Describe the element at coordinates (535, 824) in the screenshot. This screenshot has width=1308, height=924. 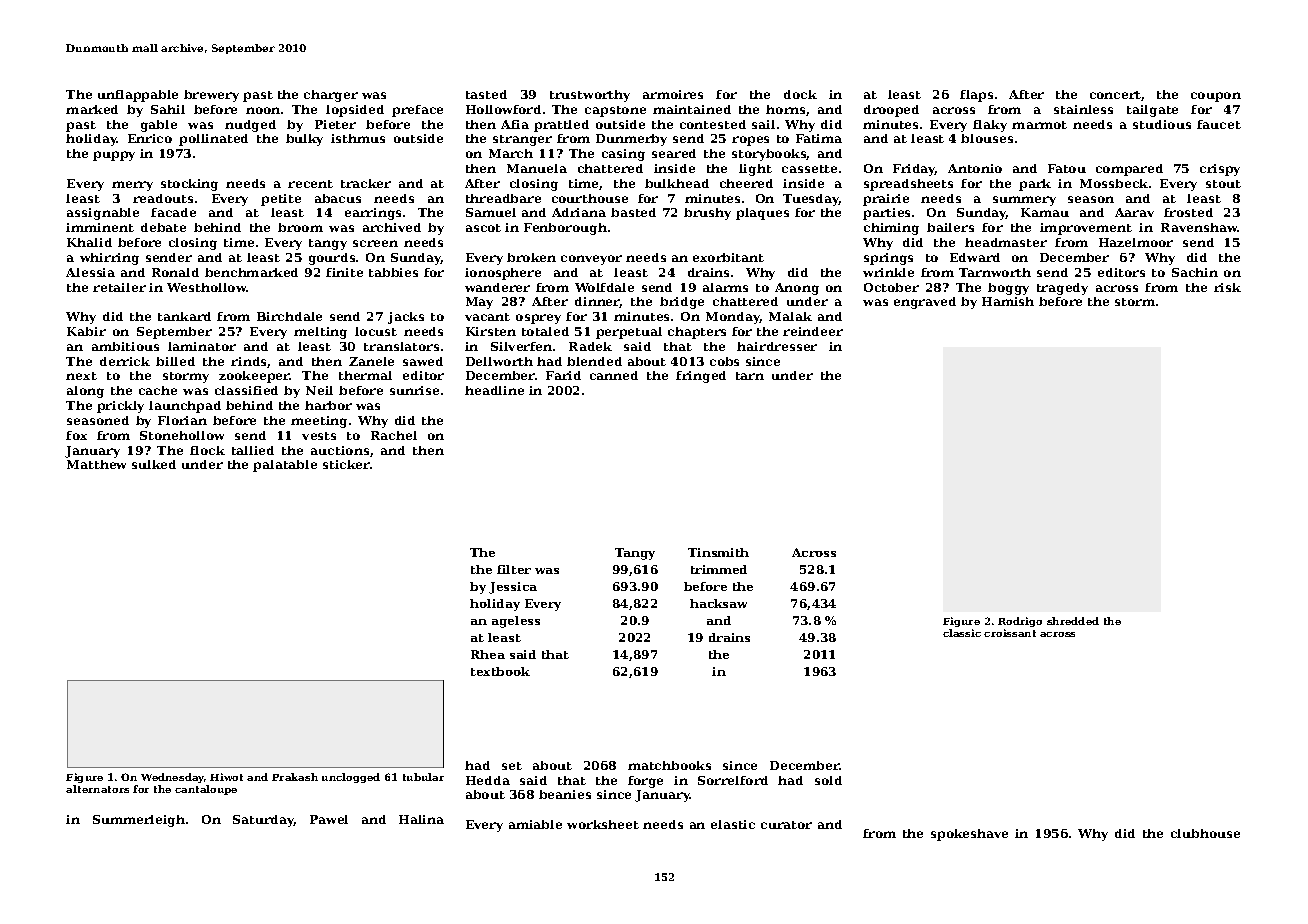
I see `amiable` at that location.
